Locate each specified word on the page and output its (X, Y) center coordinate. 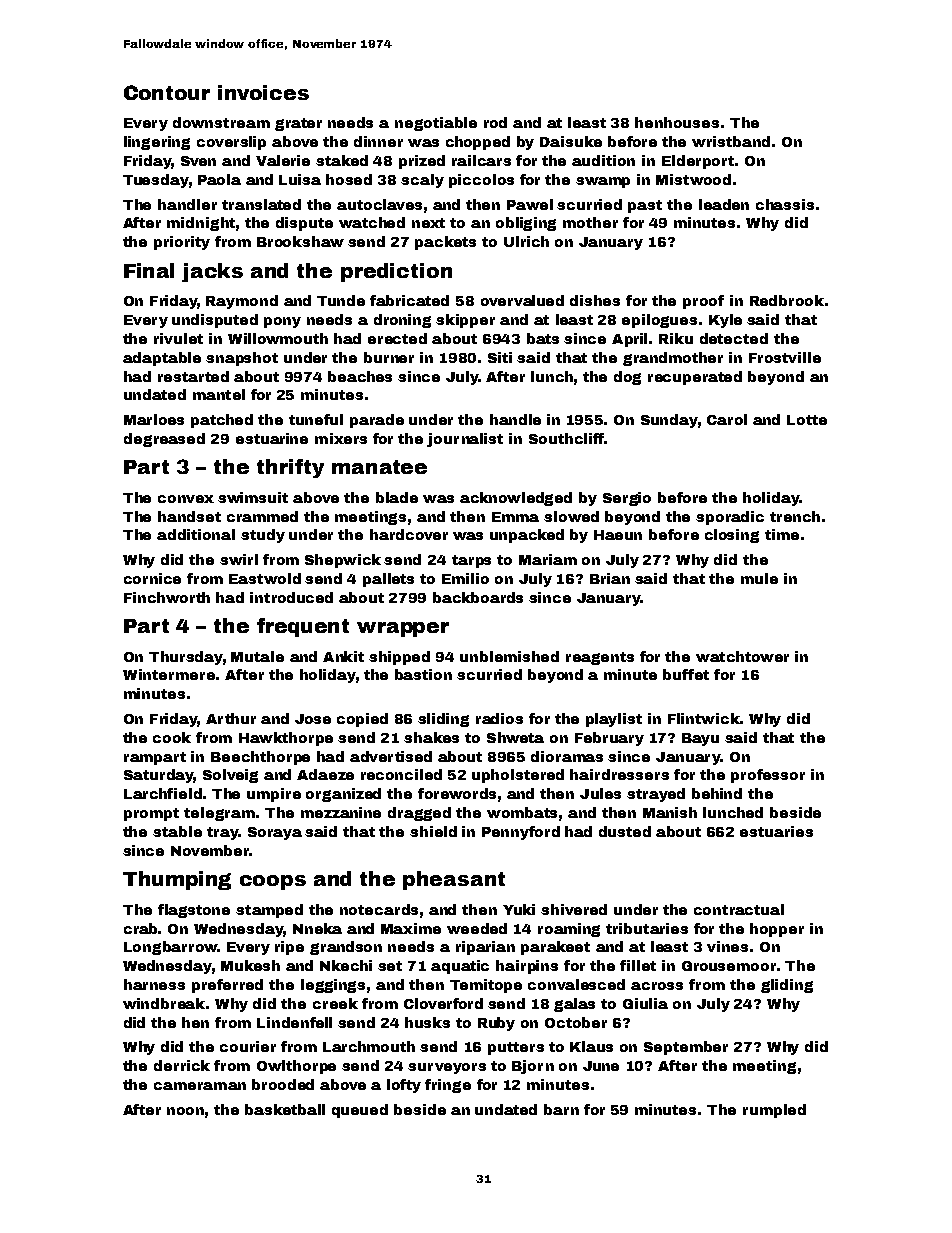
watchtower (742, 656)
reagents (600, 658)
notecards (379, 909)
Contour (167, 92)
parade (377, 421)
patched (222, 421)
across (657, 986)
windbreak (164, 1003)
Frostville (785, 357)
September (686, 1048)
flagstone (194, 911)
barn (561, 1109)
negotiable (436, 124)
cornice (152, 578)
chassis (785, 204)
